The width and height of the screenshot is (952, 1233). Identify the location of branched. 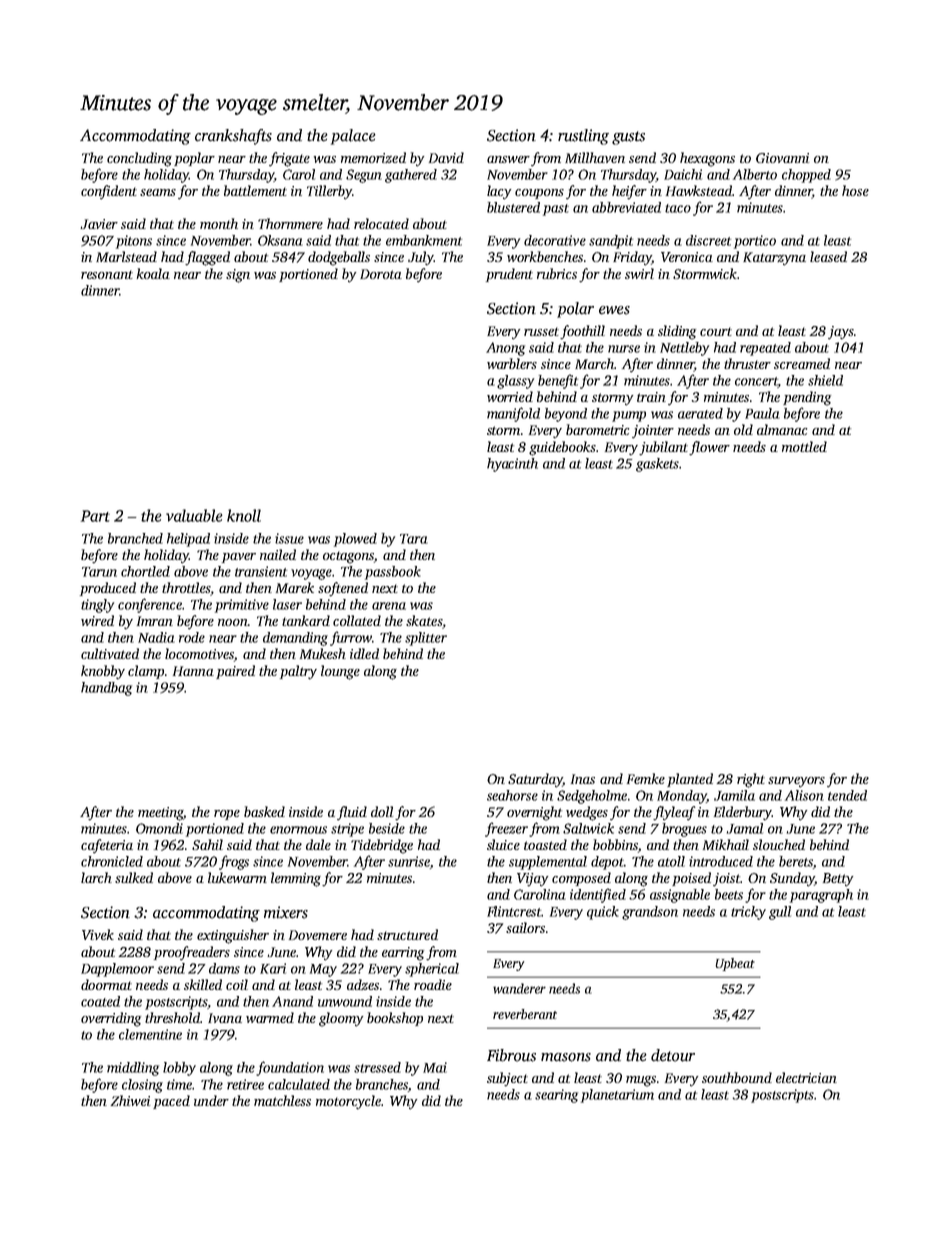
(135, 538).
